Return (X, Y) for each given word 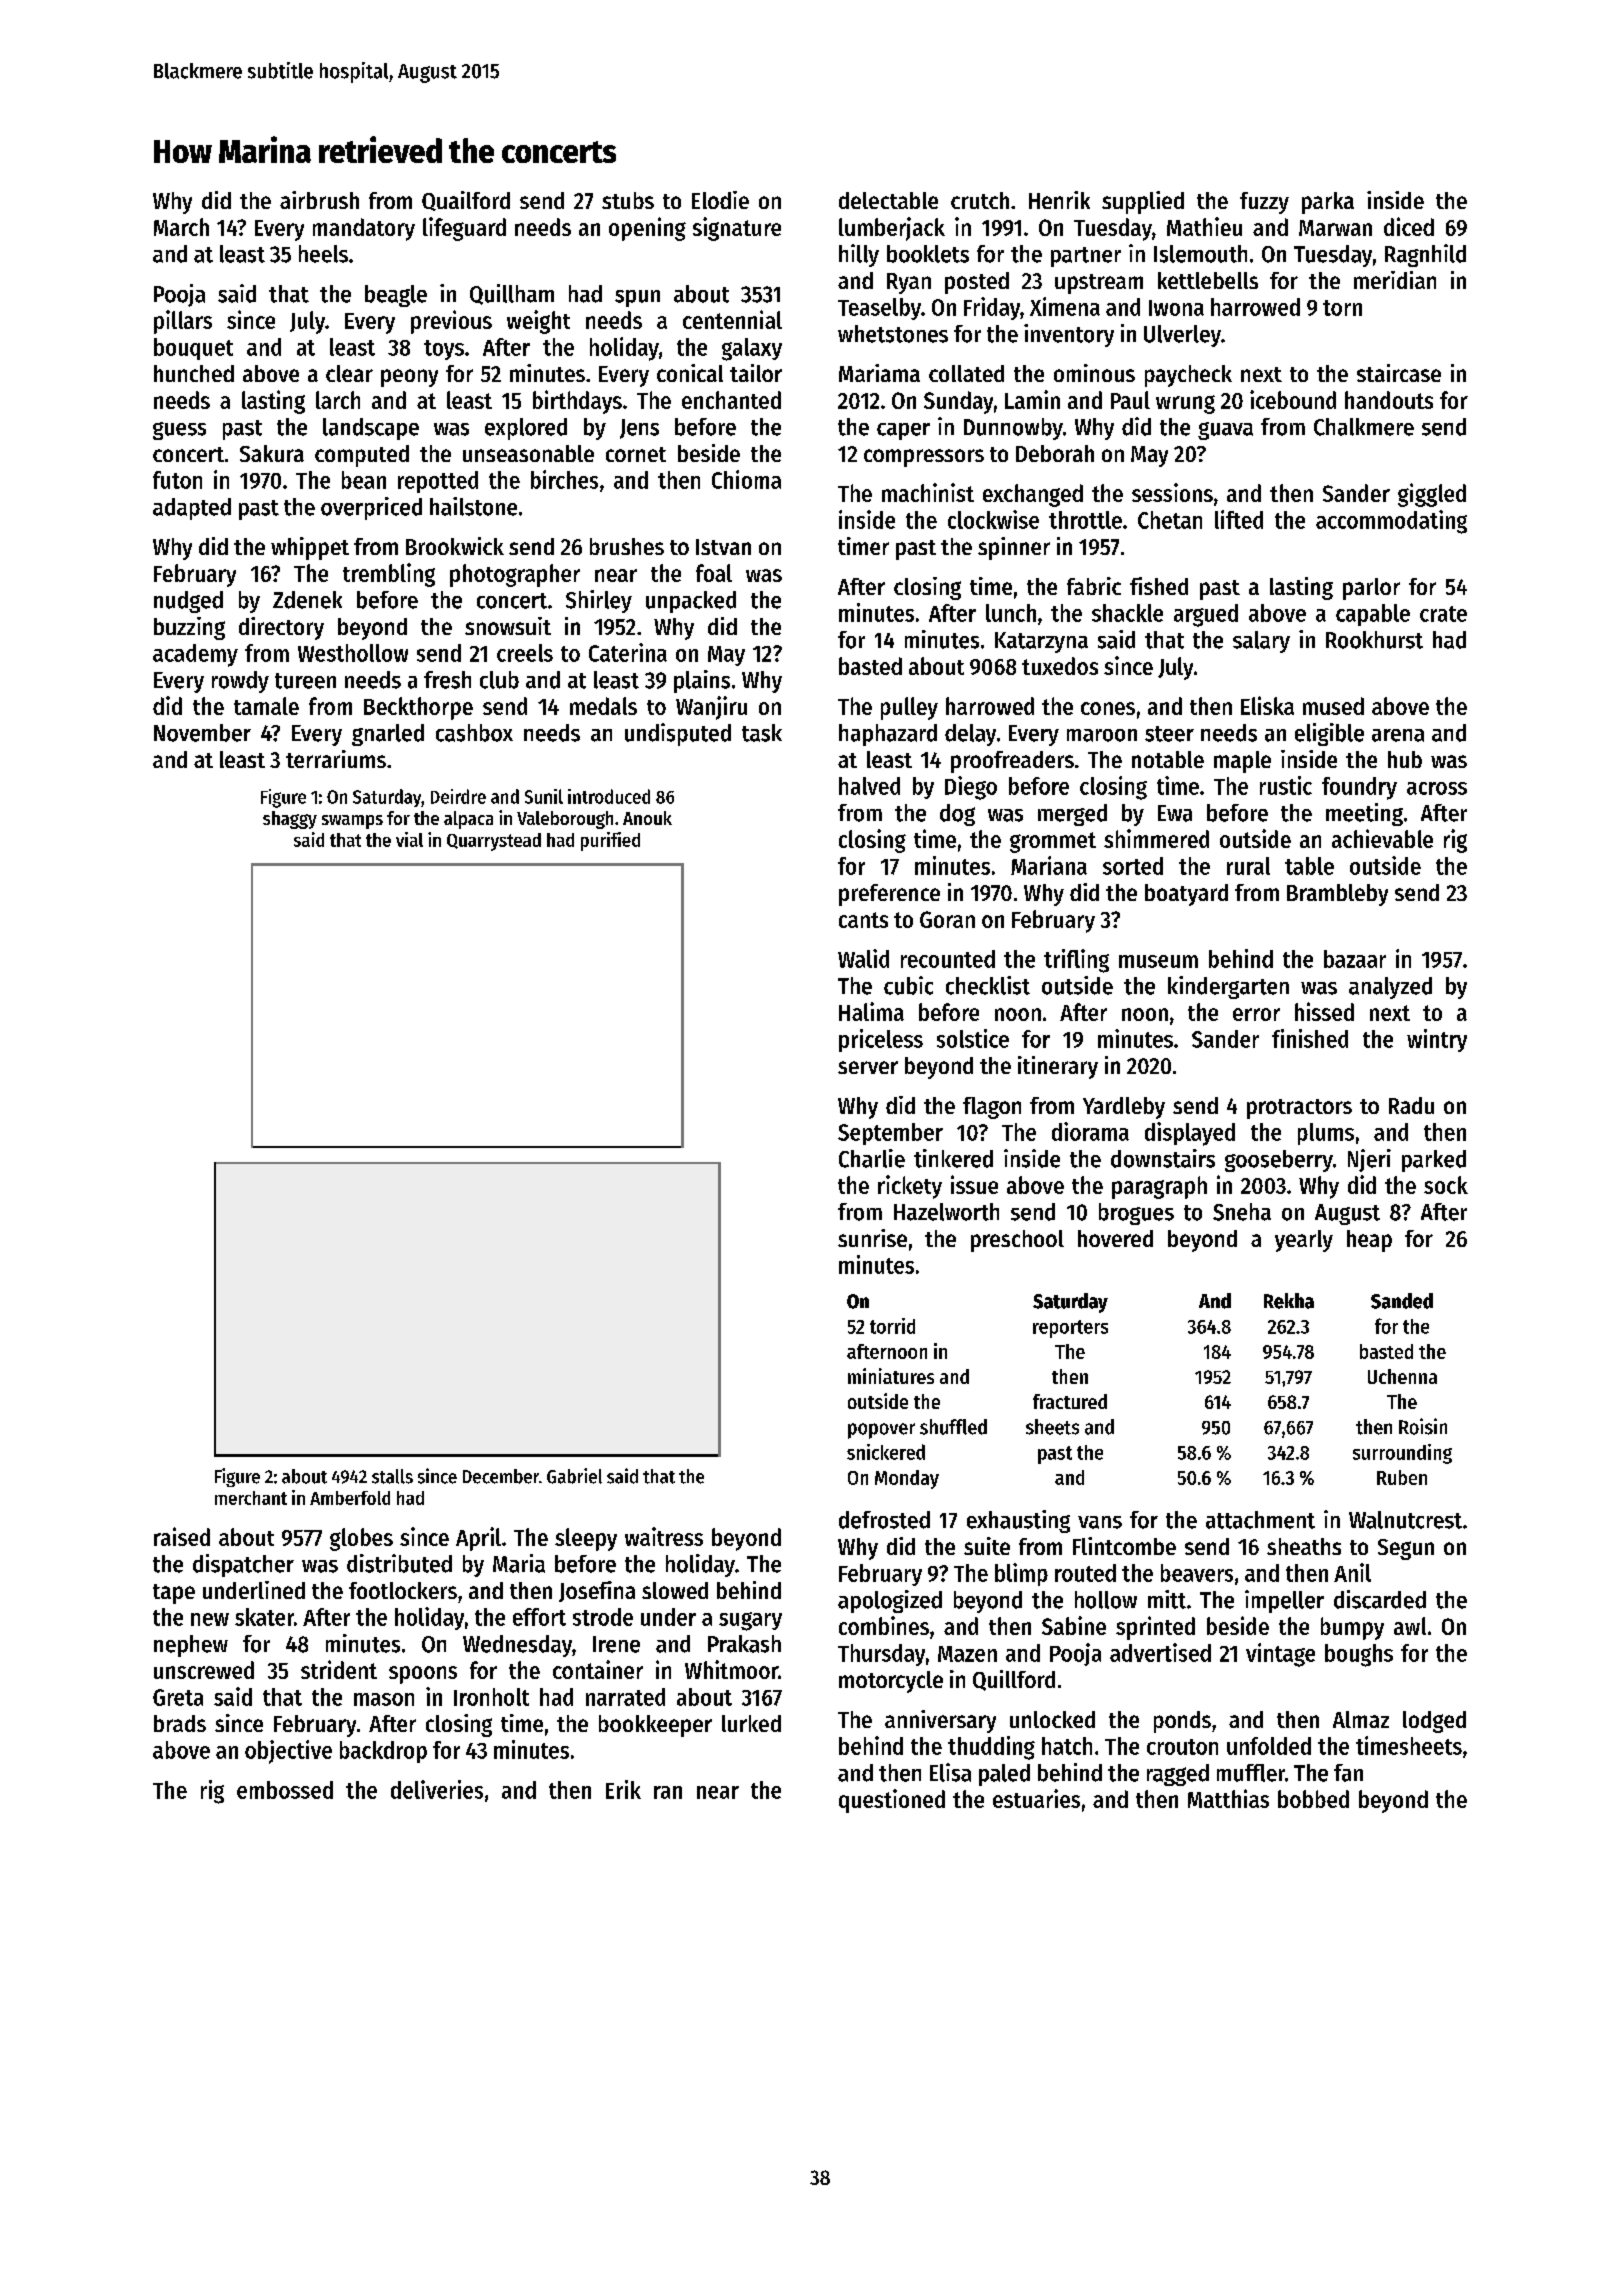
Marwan (1335, 228)
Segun (1406, 1549)
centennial (732, 319)
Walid (863, 958)
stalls (392, 1476)
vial (409, 839)
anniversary (940, 1721)
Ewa (1175, 813)
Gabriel (574, 1476)
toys (444, 350)
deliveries (437, 1789)
